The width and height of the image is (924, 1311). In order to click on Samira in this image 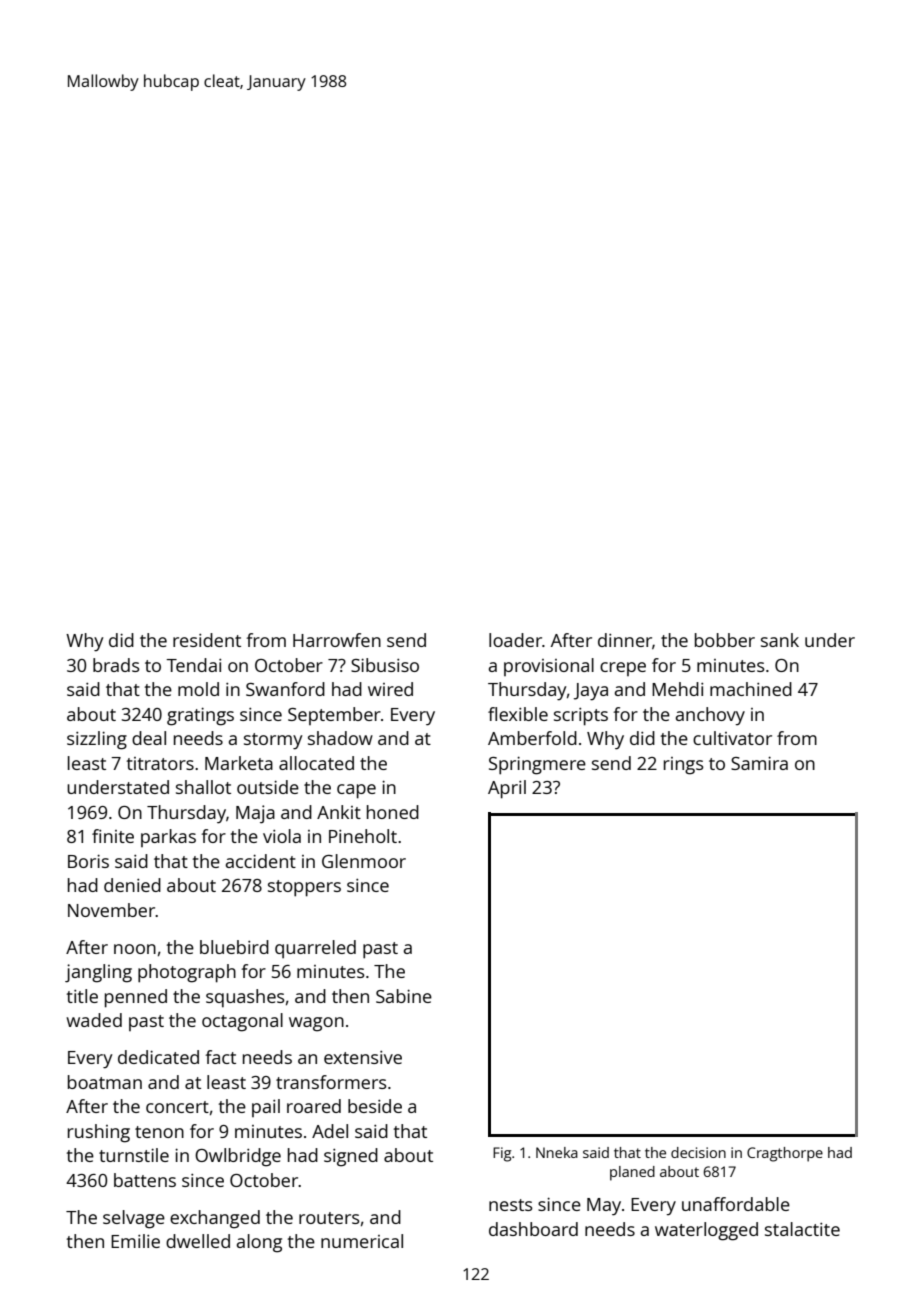, I will do `click(759, 763)`.
